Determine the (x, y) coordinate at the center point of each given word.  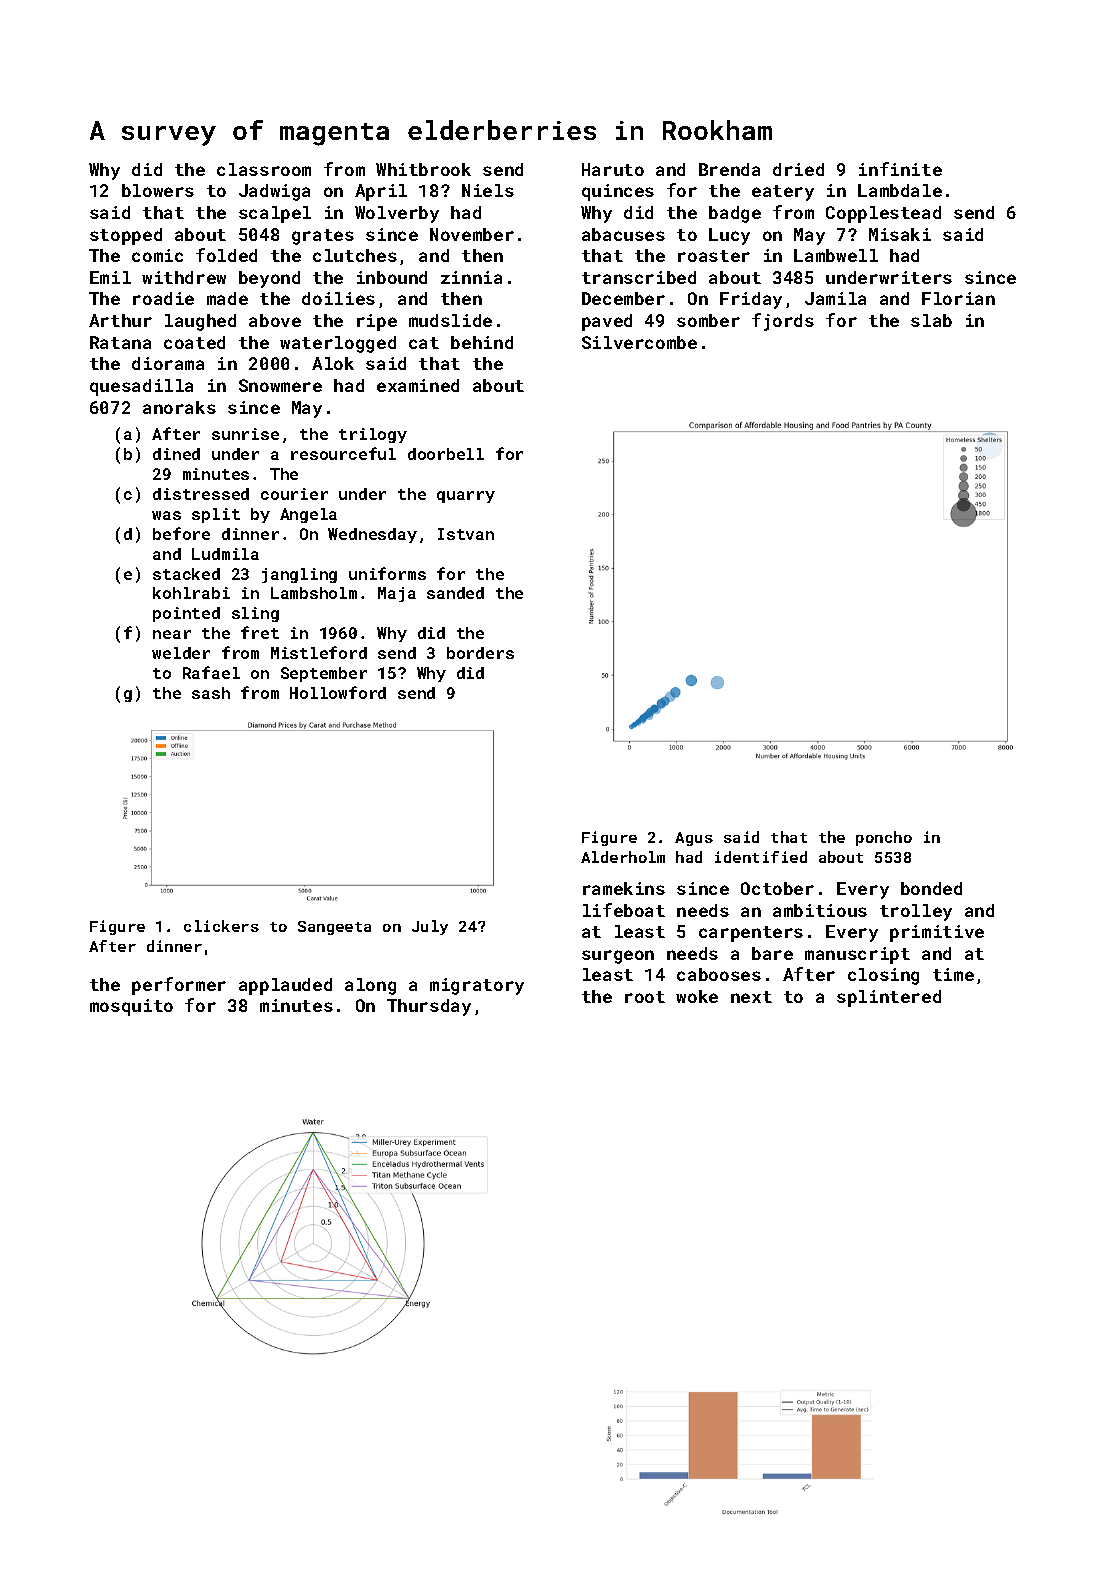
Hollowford (338, 692)
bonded (931, 888)
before (181, 533)
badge (735, 214)
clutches (355, 255)
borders (480, 653)
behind (482, 342)
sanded (455, 593)
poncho (884, 838)
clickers (221, 926)
